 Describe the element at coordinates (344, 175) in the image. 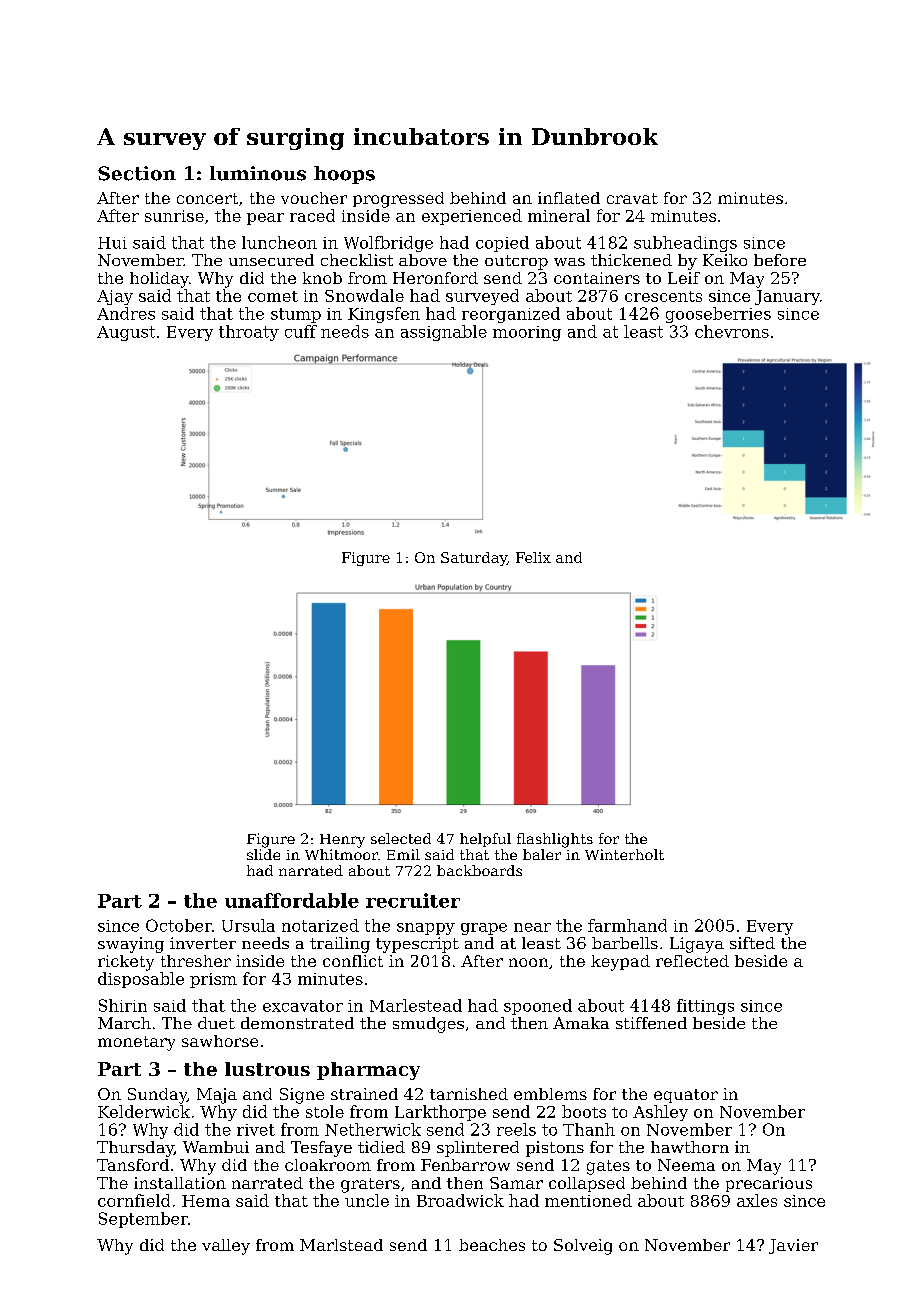

I see `hoops` at that location.
